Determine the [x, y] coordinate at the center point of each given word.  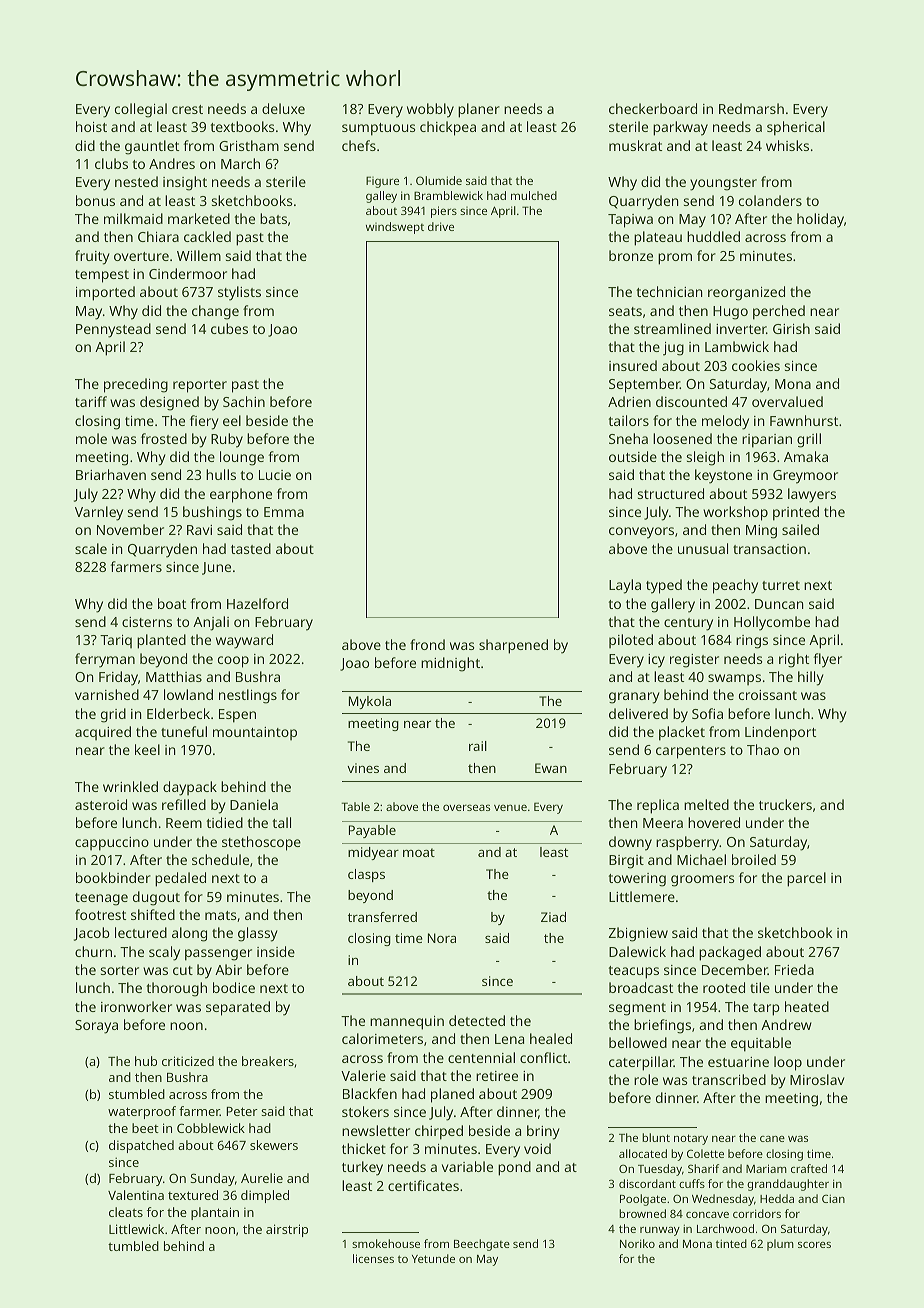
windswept [395, 228]
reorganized [746, 293]
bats [273, 218]
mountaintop [255, 733]
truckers [785, 804]
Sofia [707, 713]
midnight [450, 664]
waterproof [142, 1112]
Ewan [551, 768]
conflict [543, 1057]
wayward [244, 641]
